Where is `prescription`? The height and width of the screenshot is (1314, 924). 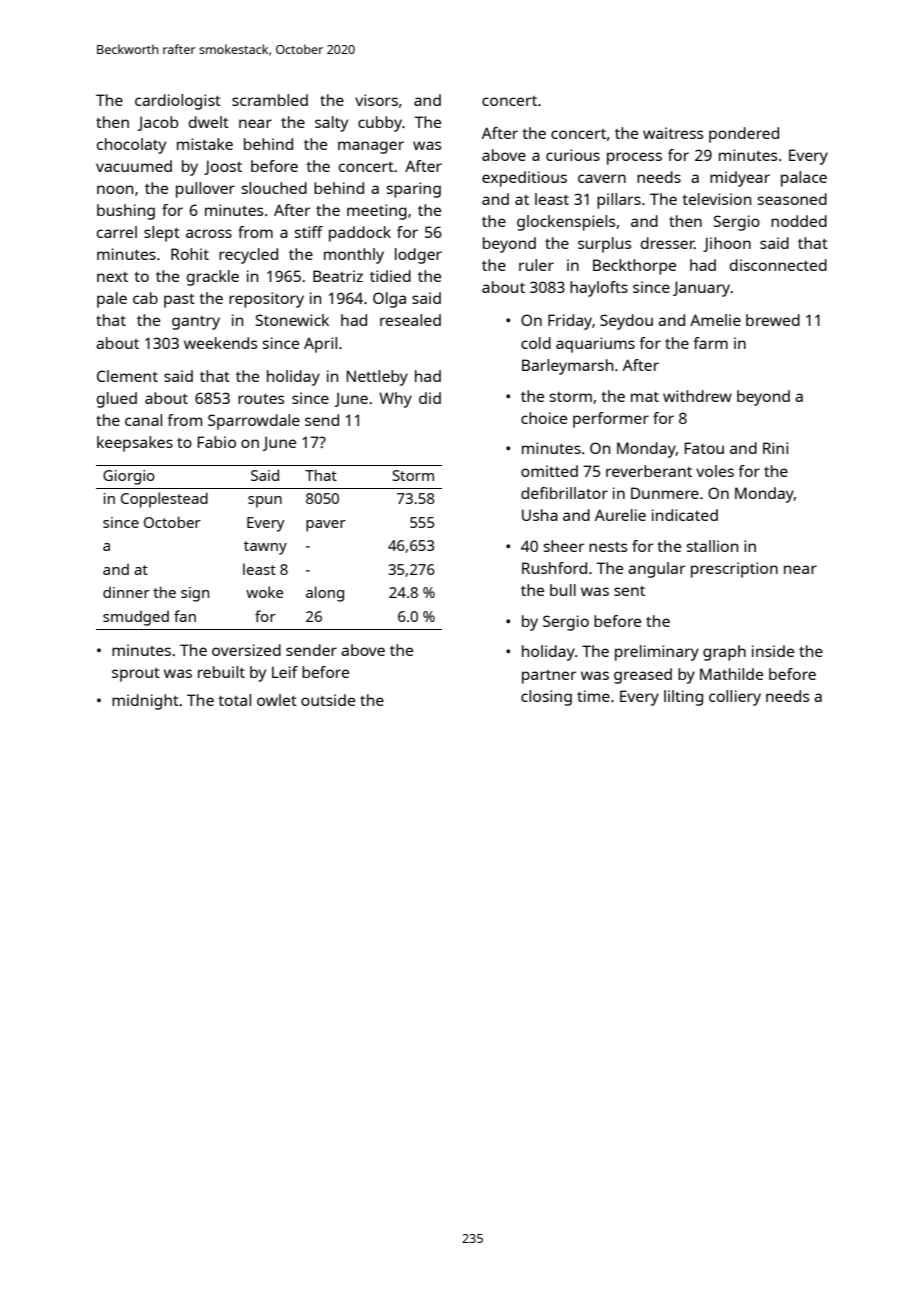 prescription is located at coordinates (734, 570).
